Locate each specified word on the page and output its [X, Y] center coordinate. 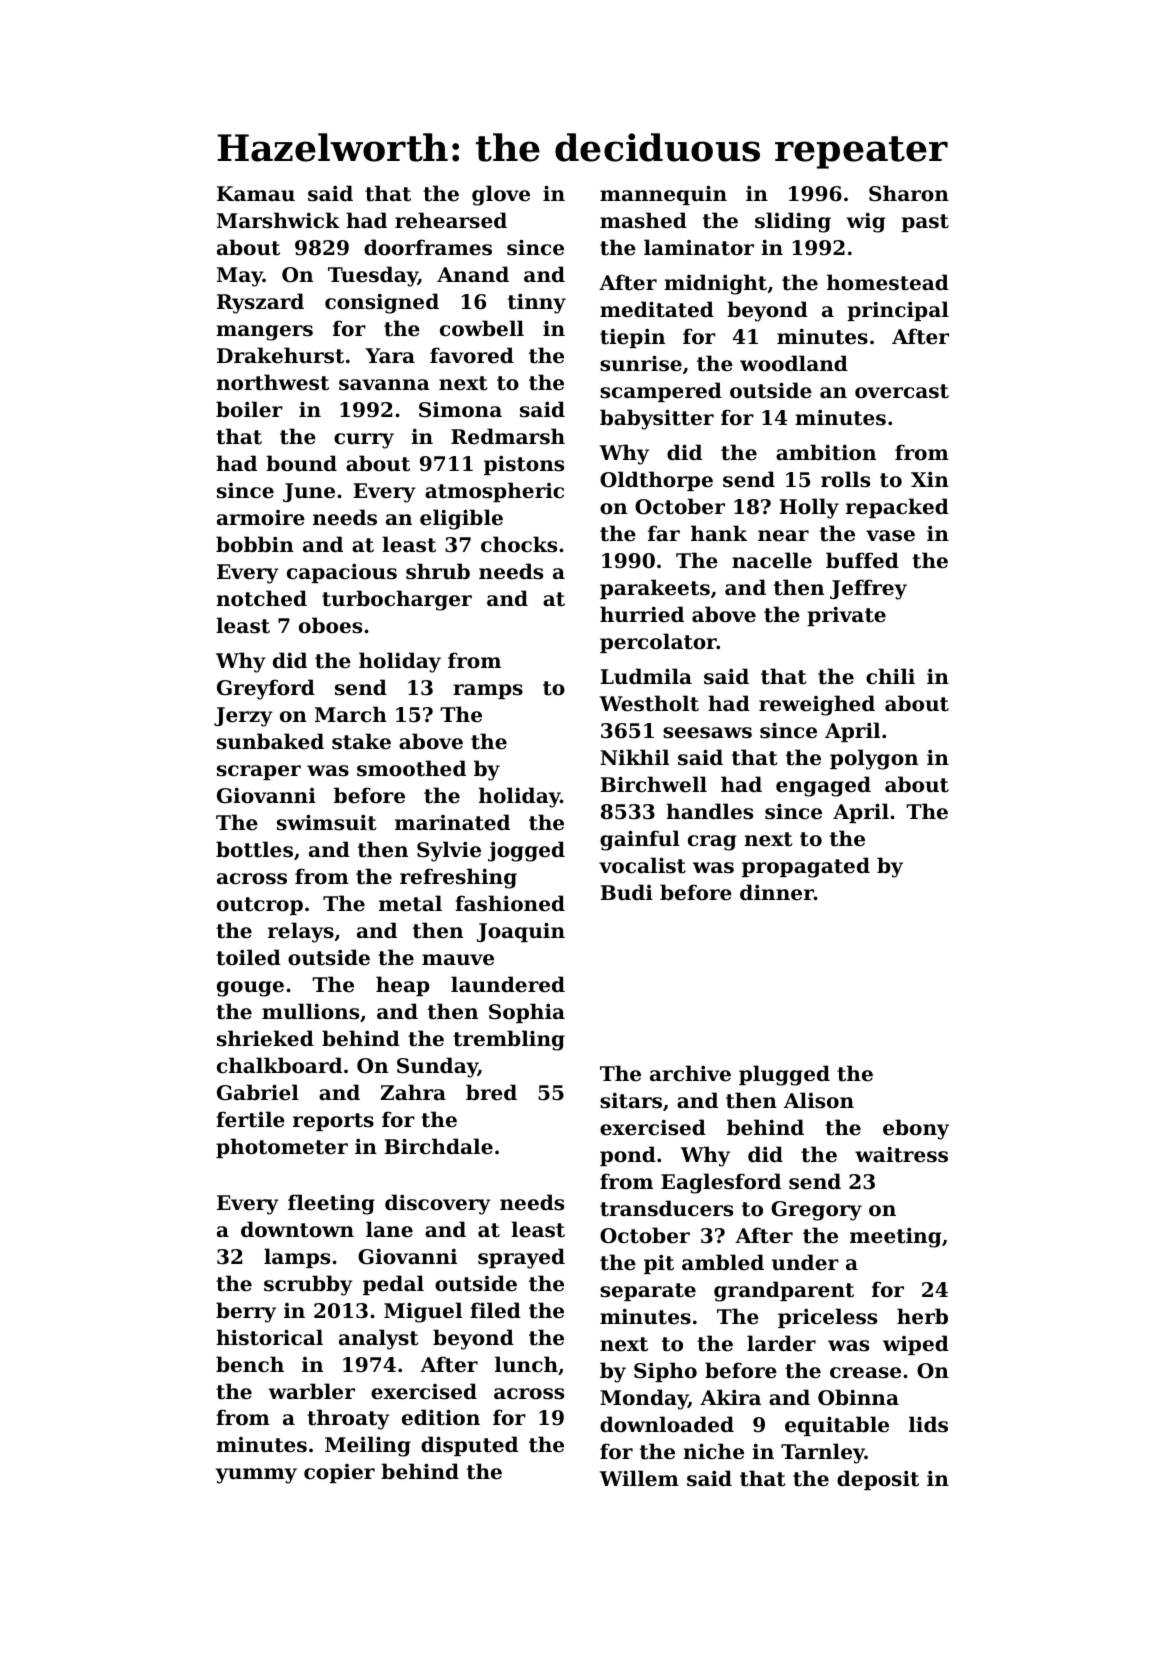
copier [339, 1473]
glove [501, 195]
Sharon [909, 193]
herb [922, 1316]
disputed [469, 1446]
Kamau [256, 194]
